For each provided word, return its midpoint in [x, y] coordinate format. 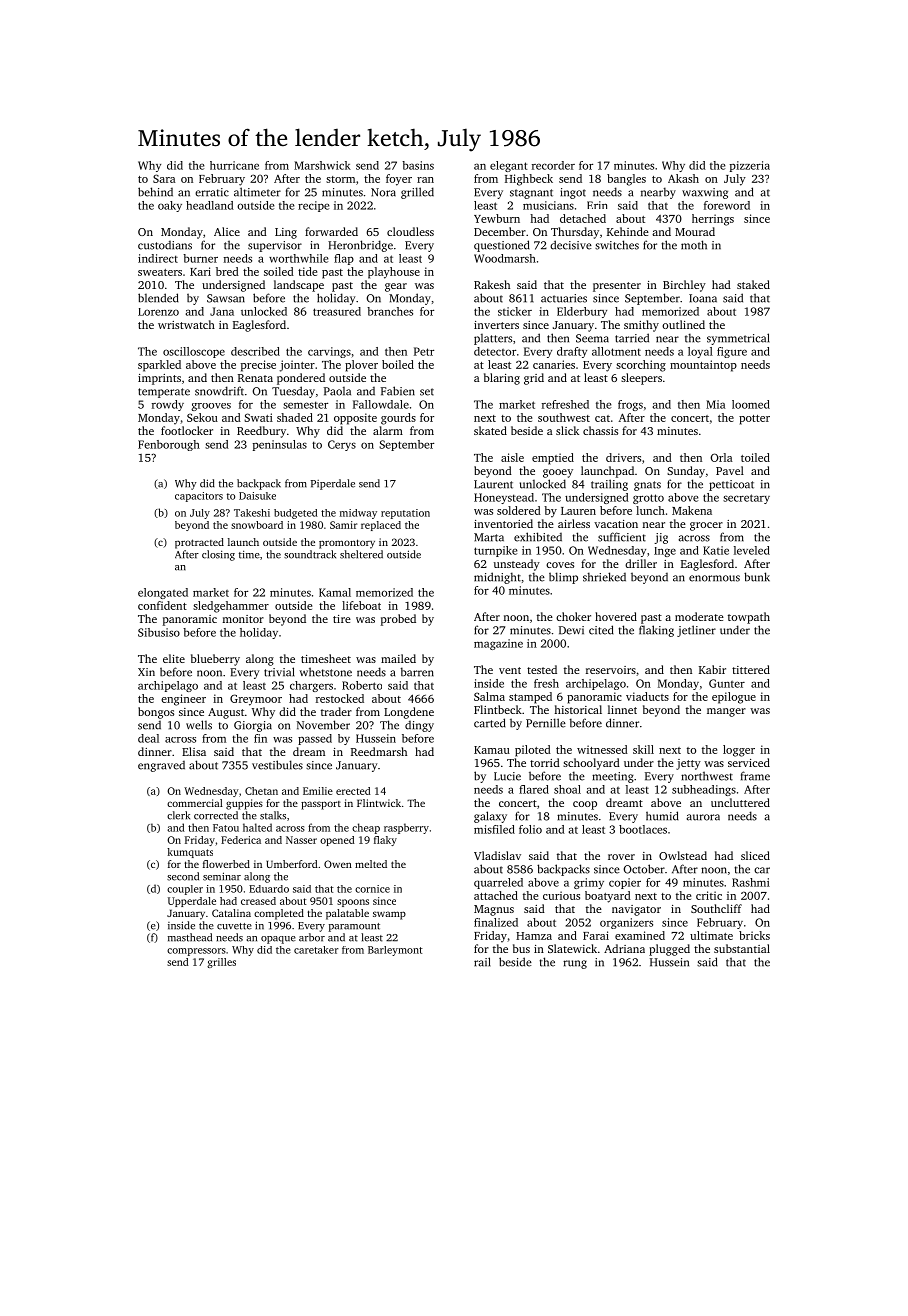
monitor [243, 619]
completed [279, 914]
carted [490, 723]
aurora [703, 817]
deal [148, 738]
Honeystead [504, 498]
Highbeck [529, 180]
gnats [647, 486]
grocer [706, 526]
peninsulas [280, 445]
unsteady [517, 565]
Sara [164, 178]
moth [694, 245]
